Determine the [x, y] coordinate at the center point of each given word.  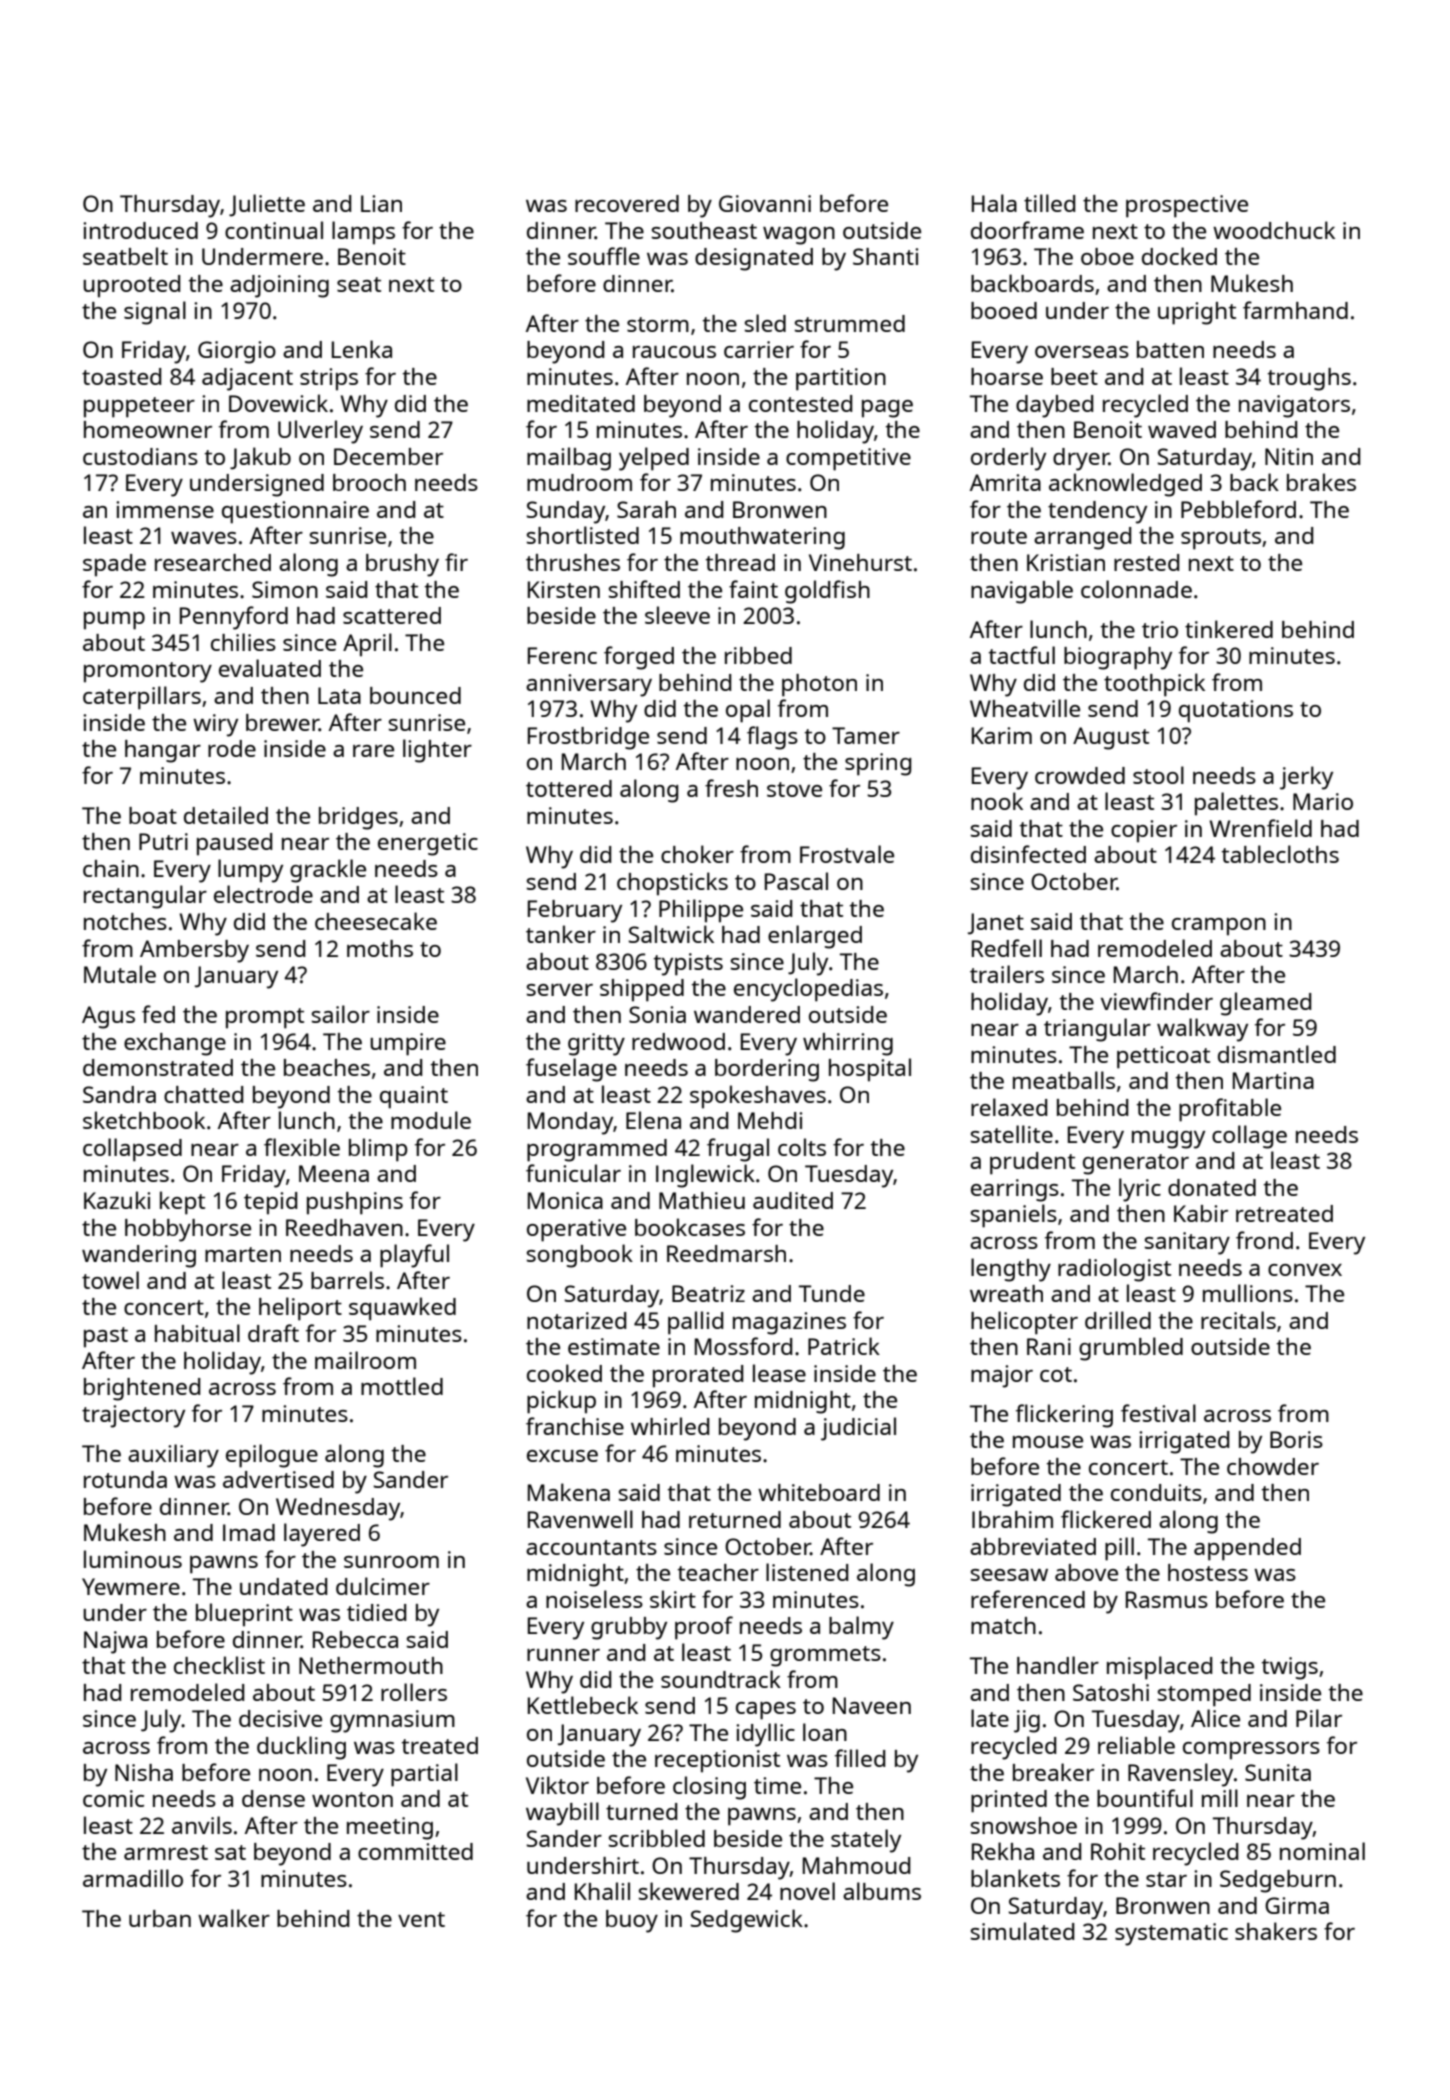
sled [765, 323]
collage [1249, 1137]
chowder [1273, 1466]
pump [114, 621]
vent [421, 1919]
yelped [654, 459]
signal [155, 313]
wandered [747, 1014]
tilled [1049, 203]
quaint [414, 1097]
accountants [591, 1547]
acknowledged [1125, 485]
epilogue [272, 1456]
